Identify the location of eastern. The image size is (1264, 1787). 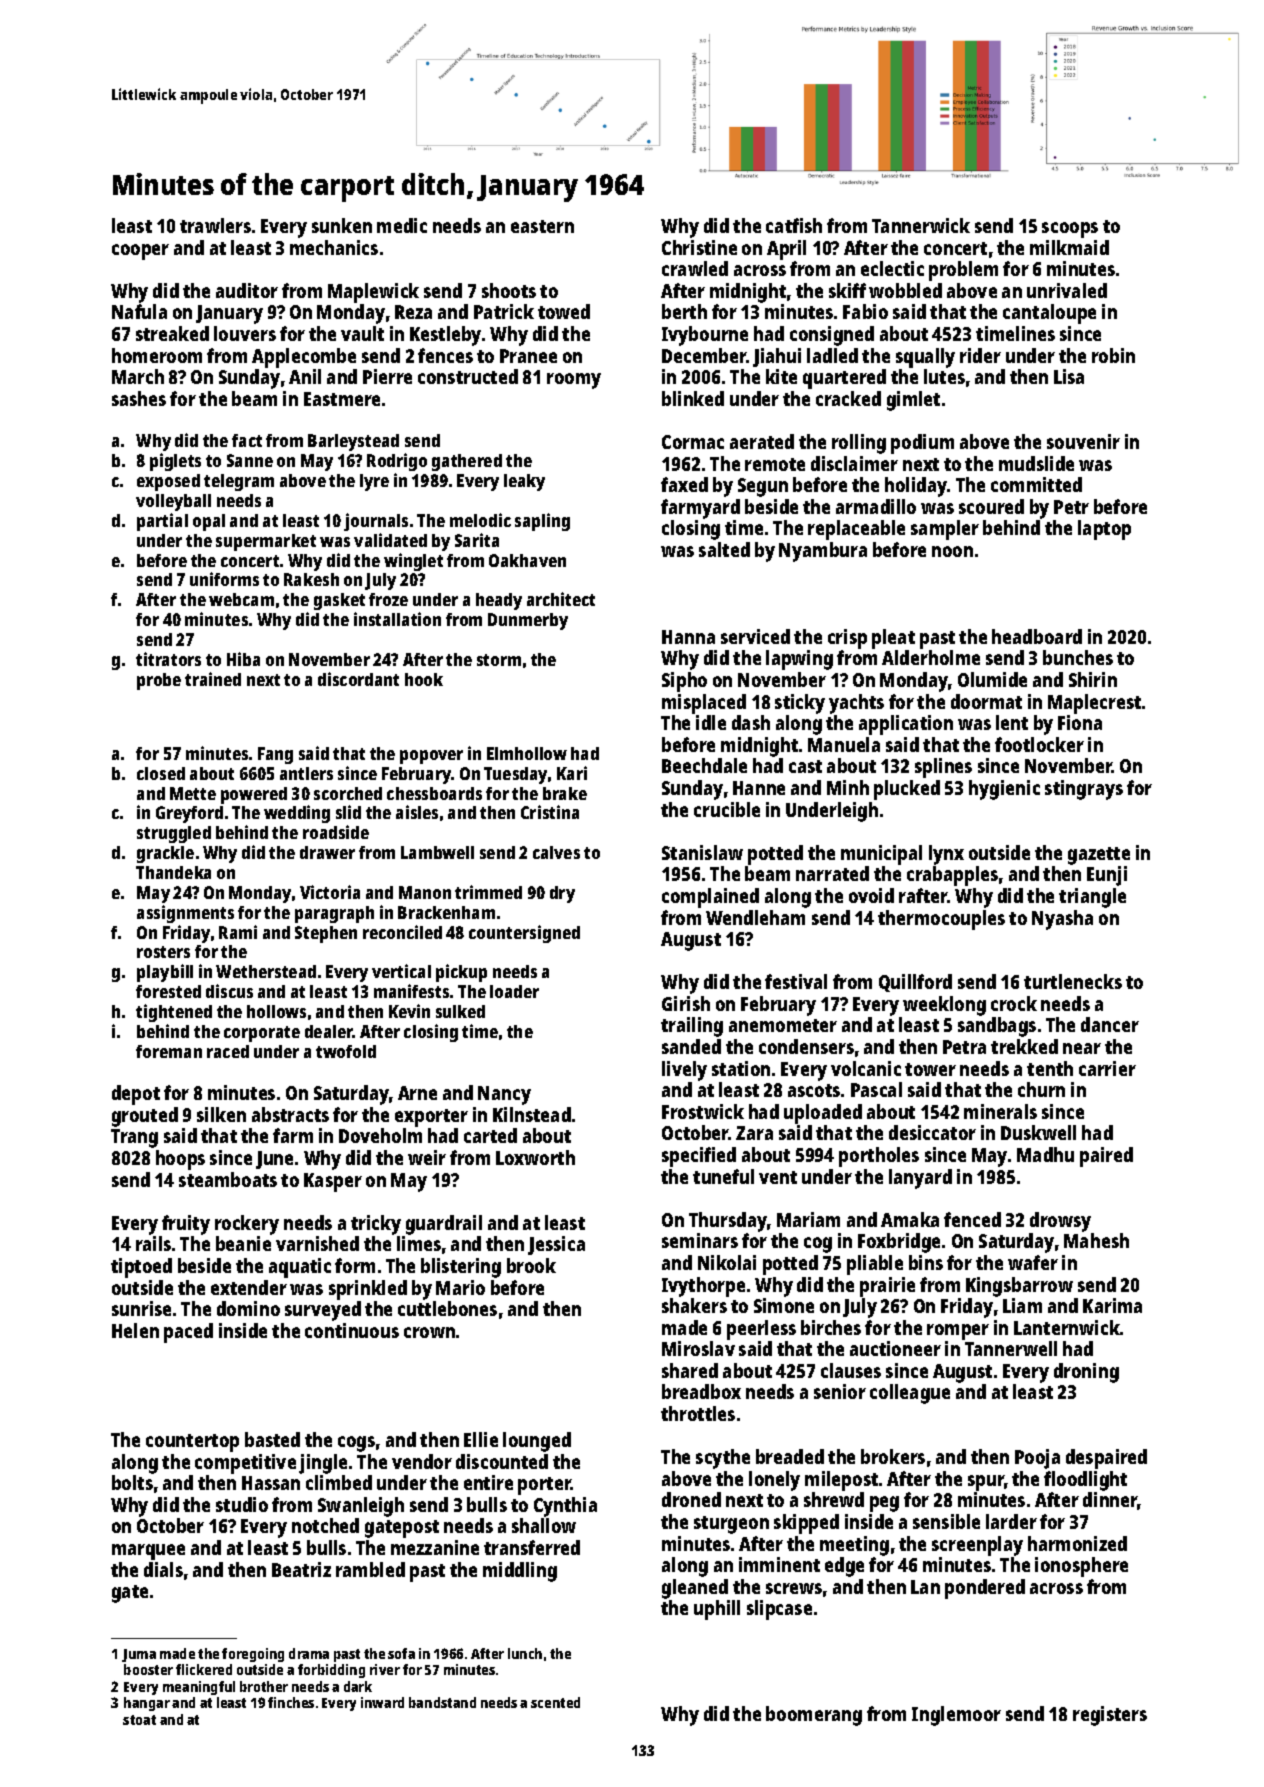
(542, 226).
